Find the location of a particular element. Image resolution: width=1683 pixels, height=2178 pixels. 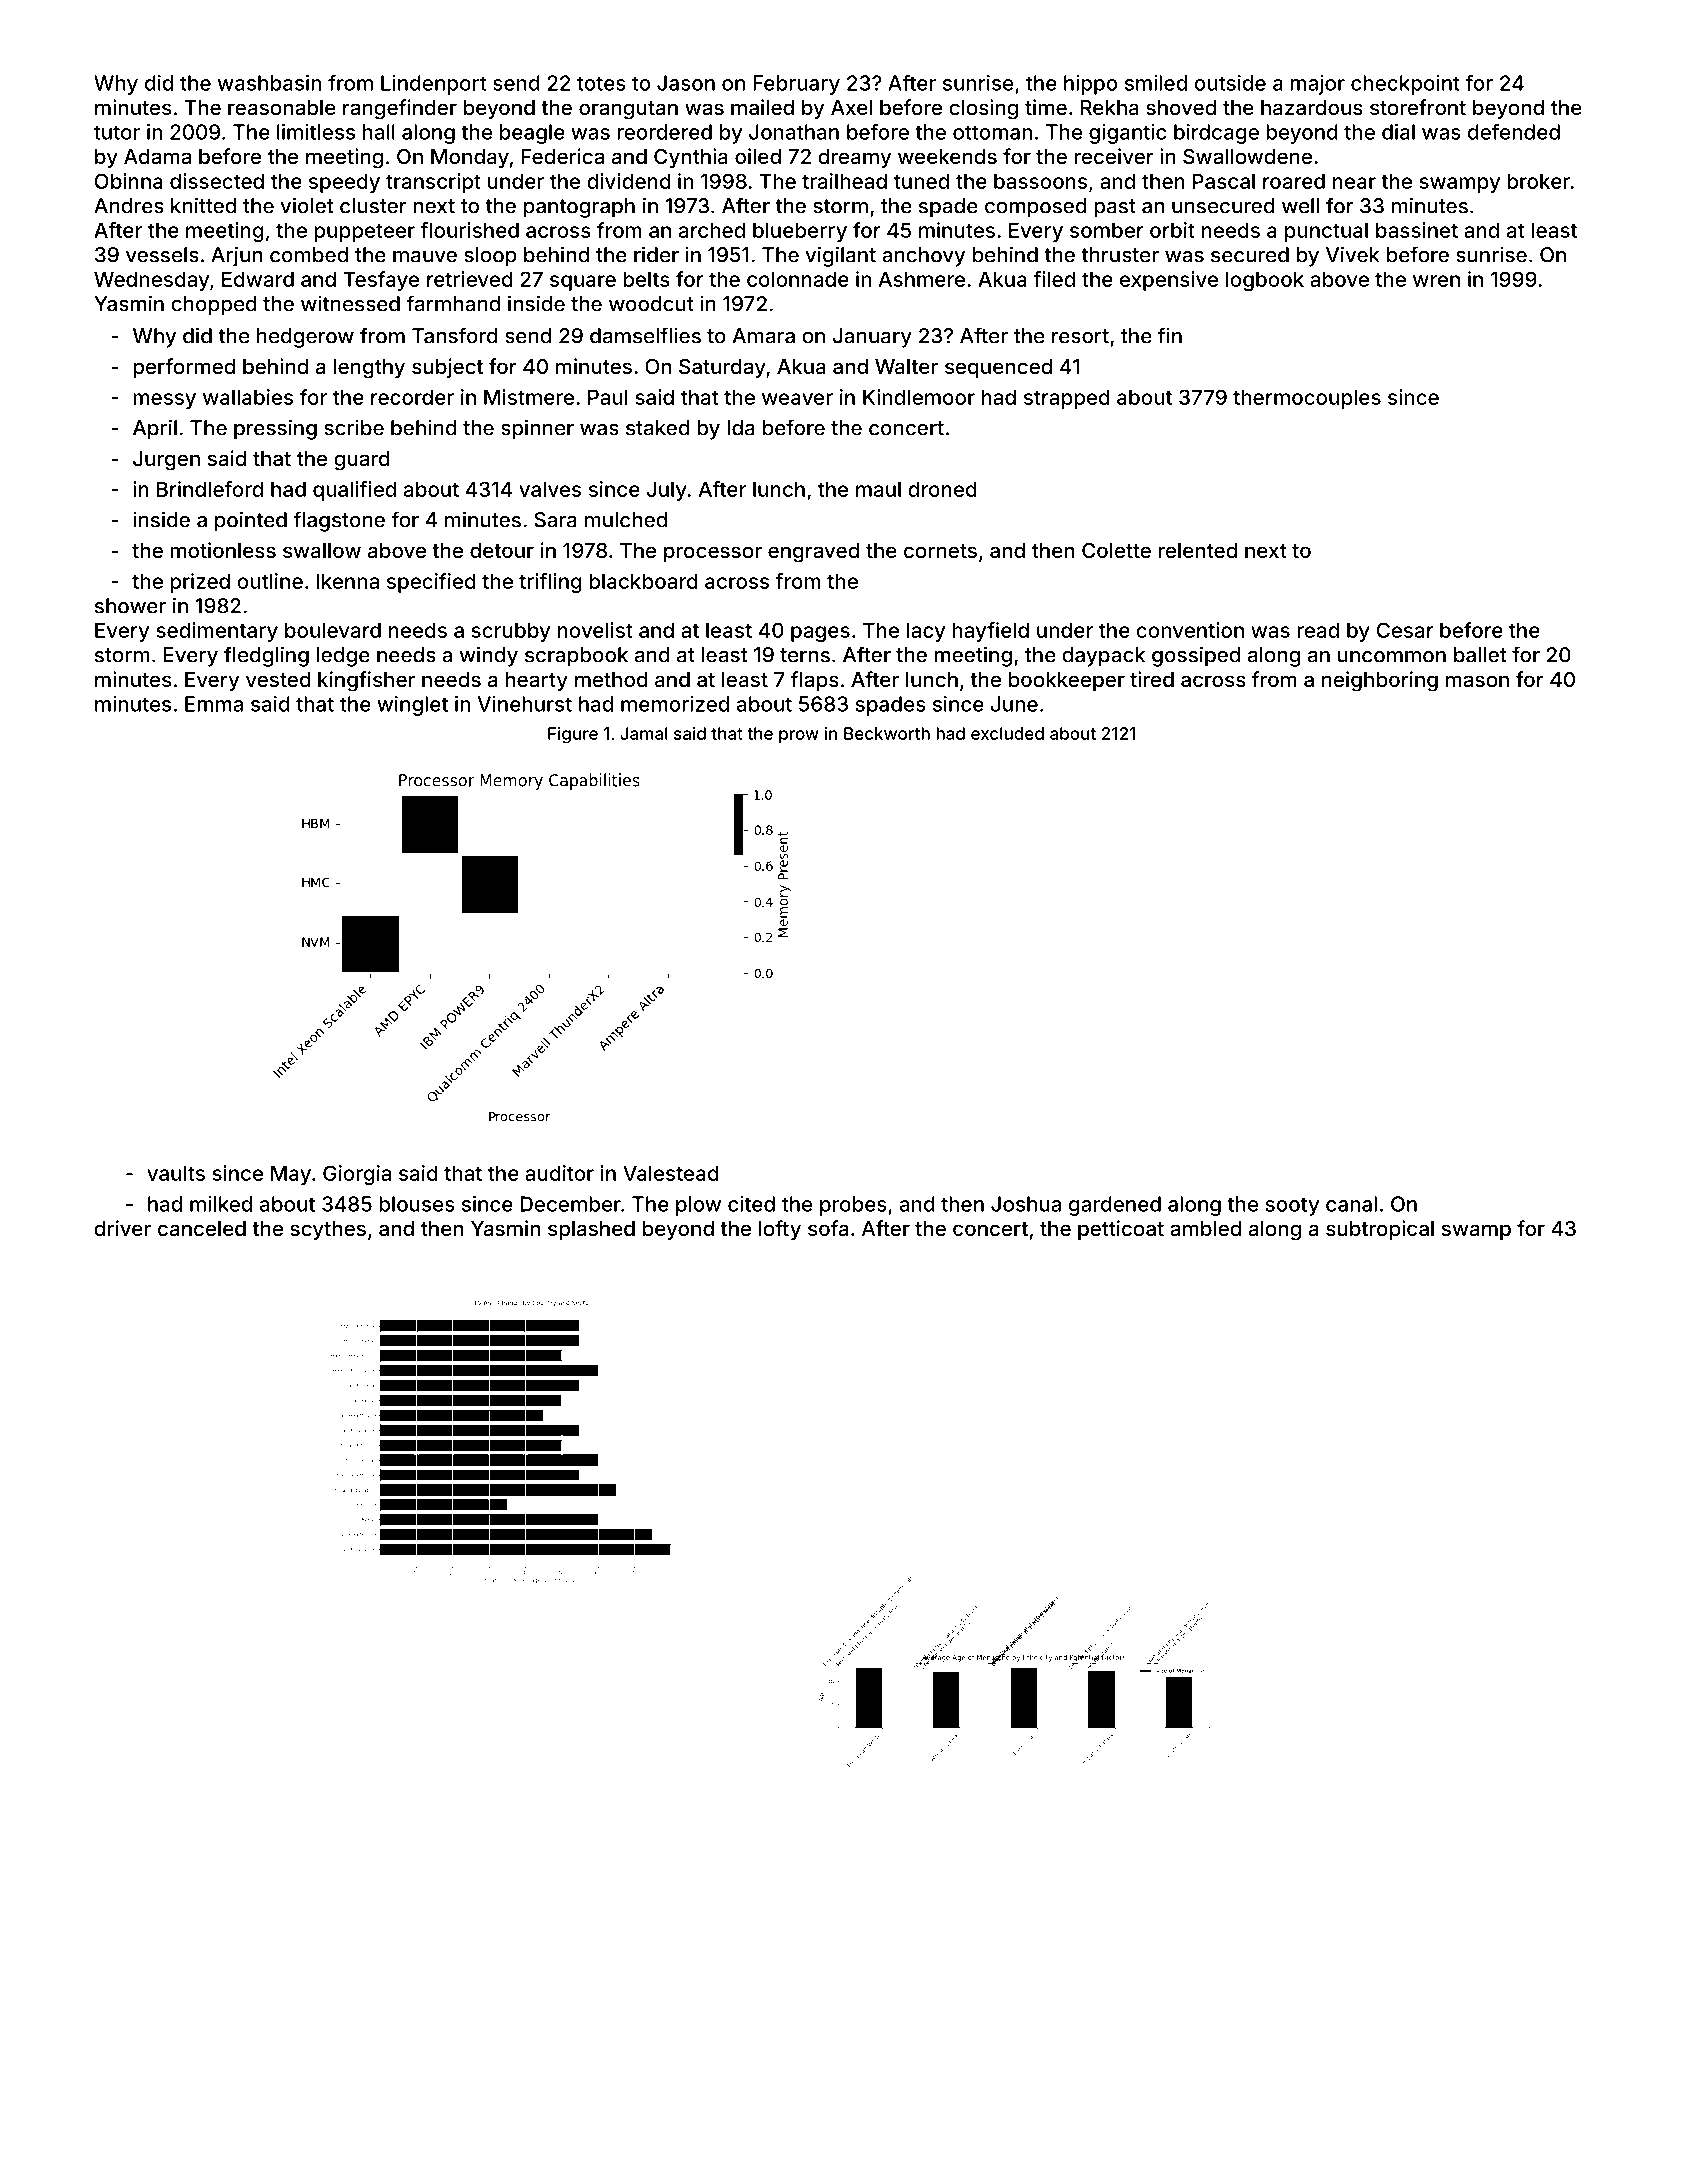

checkpoint is located at coordinates (1405, 85).
